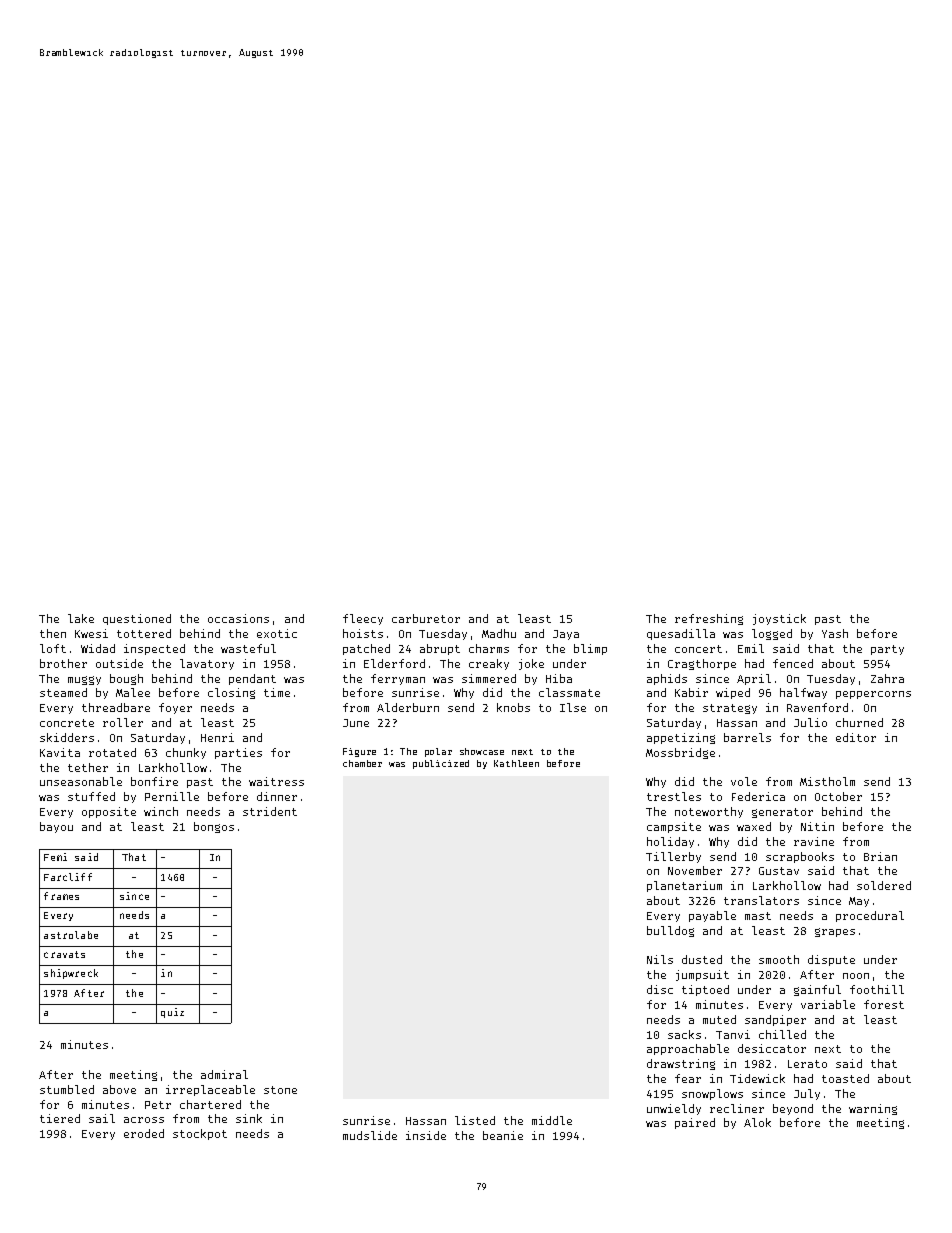  What do you see at coordinates (673, 857) in the screenshot?
I see `Tillerby` at bounding box center [673, 857].
